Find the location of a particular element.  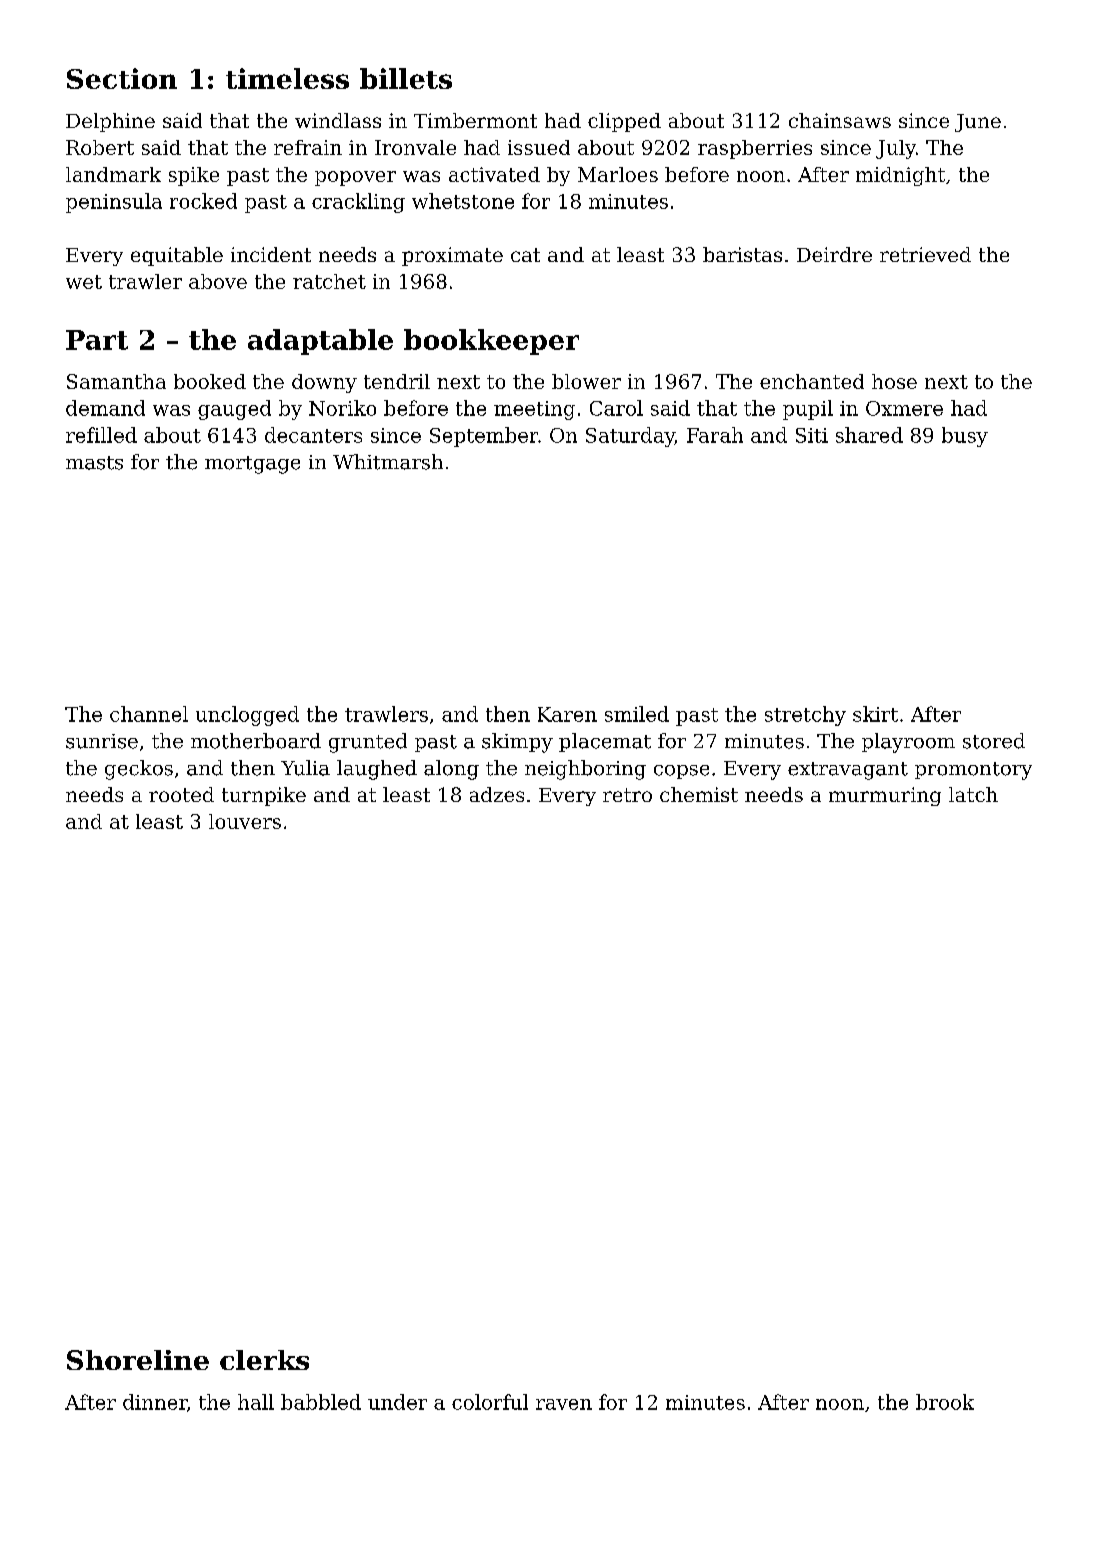

Karen is located at coordinates (567, 714).
